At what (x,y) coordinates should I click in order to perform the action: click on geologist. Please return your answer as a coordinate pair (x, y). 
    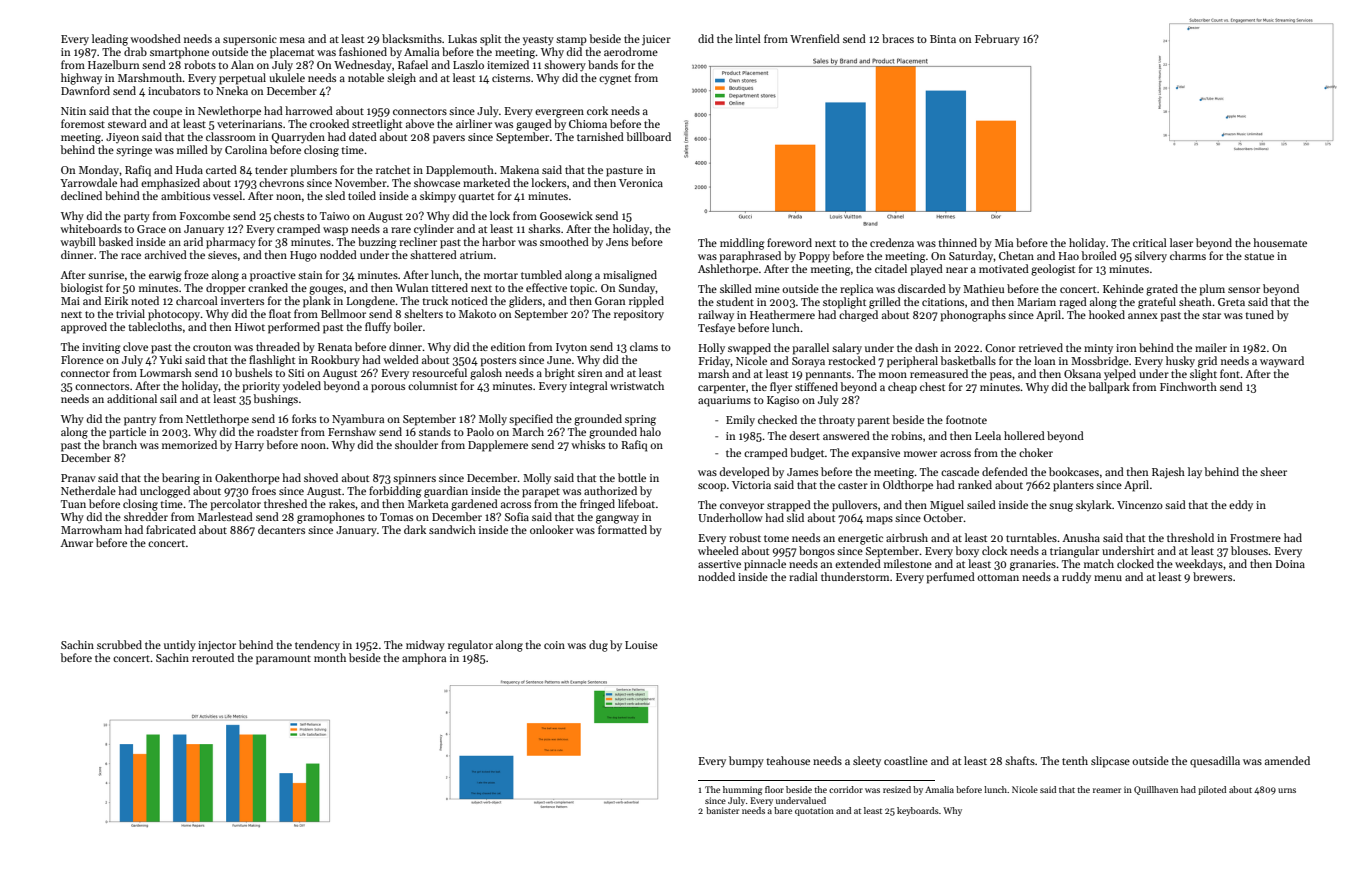
    Looking at the image, I should click on (1053, 270).
